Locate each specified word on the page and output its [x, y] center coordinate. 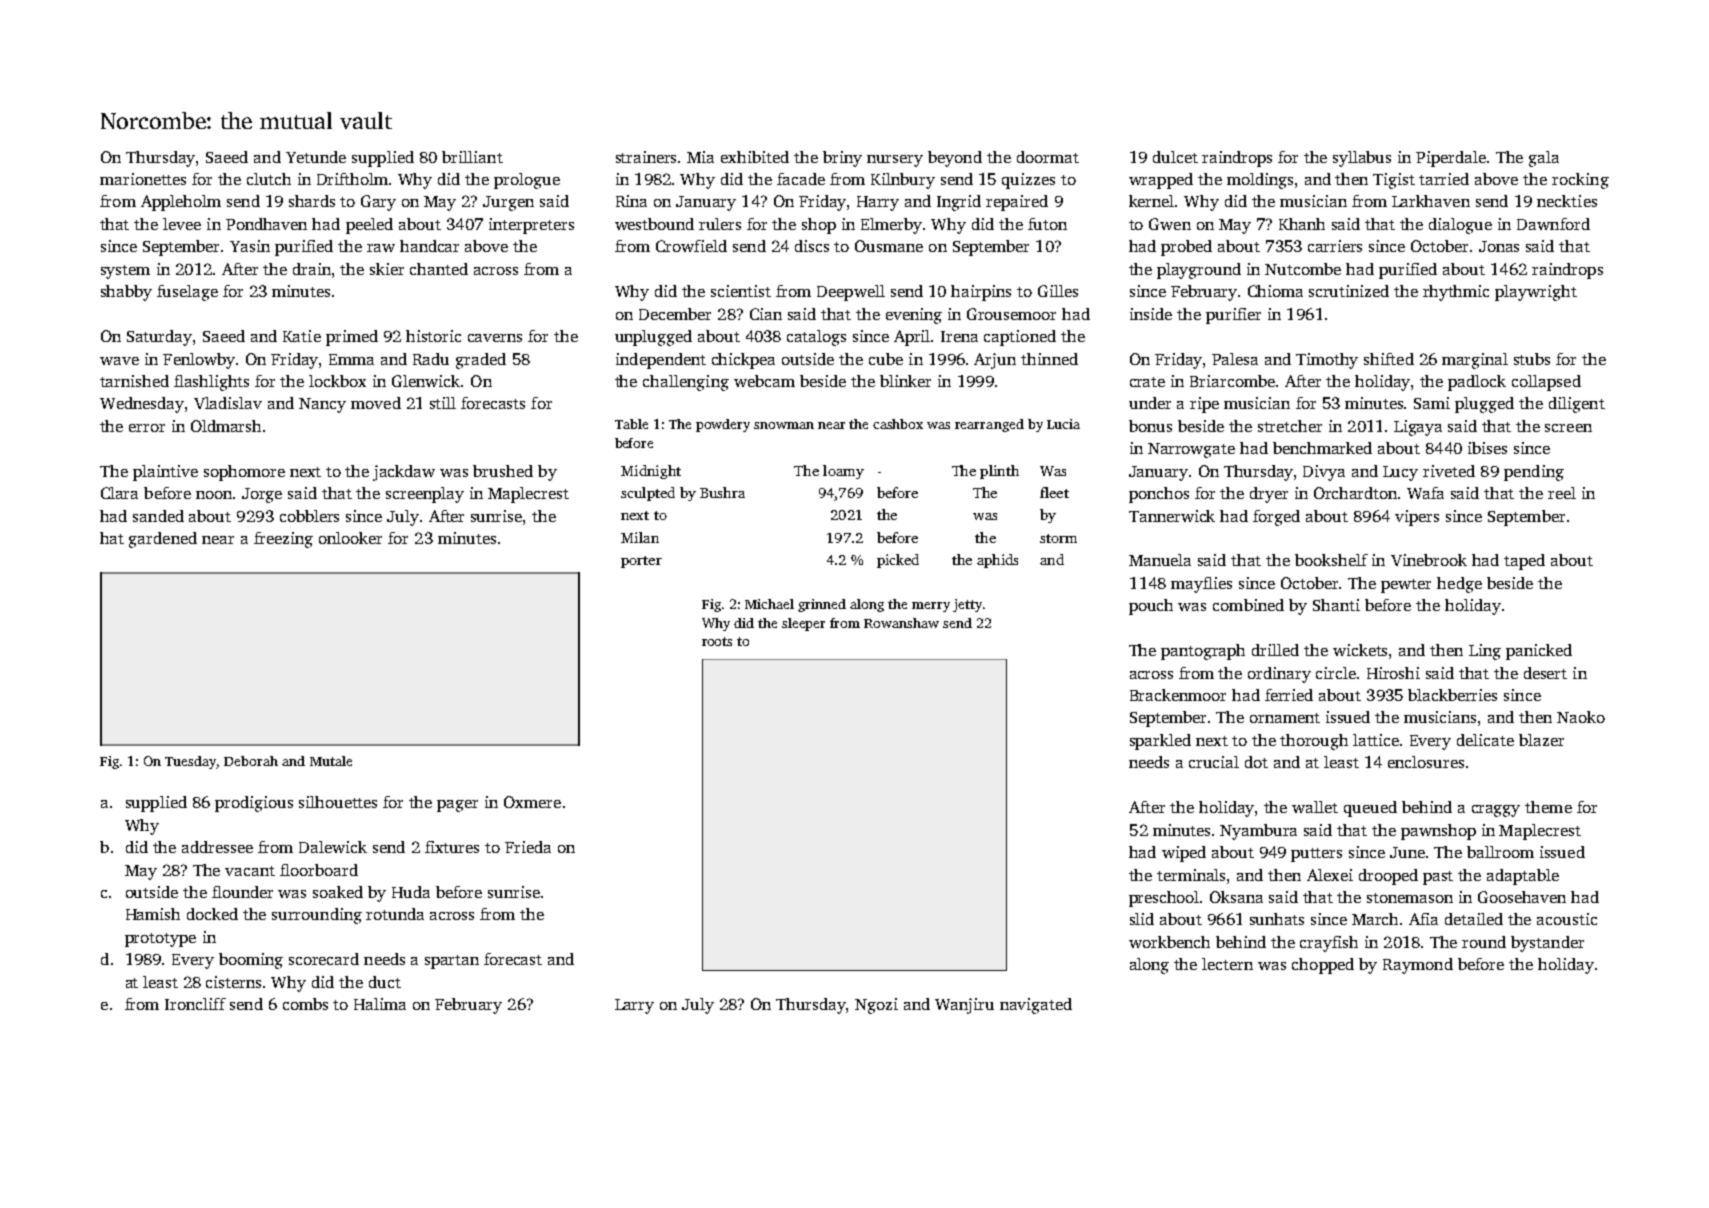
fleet [1054, 492]
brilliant [472, 157]
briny [842, 159]
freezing [283, 540]
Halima [380, 1004]
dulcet [1175, 157]
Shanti [1336, 605]
